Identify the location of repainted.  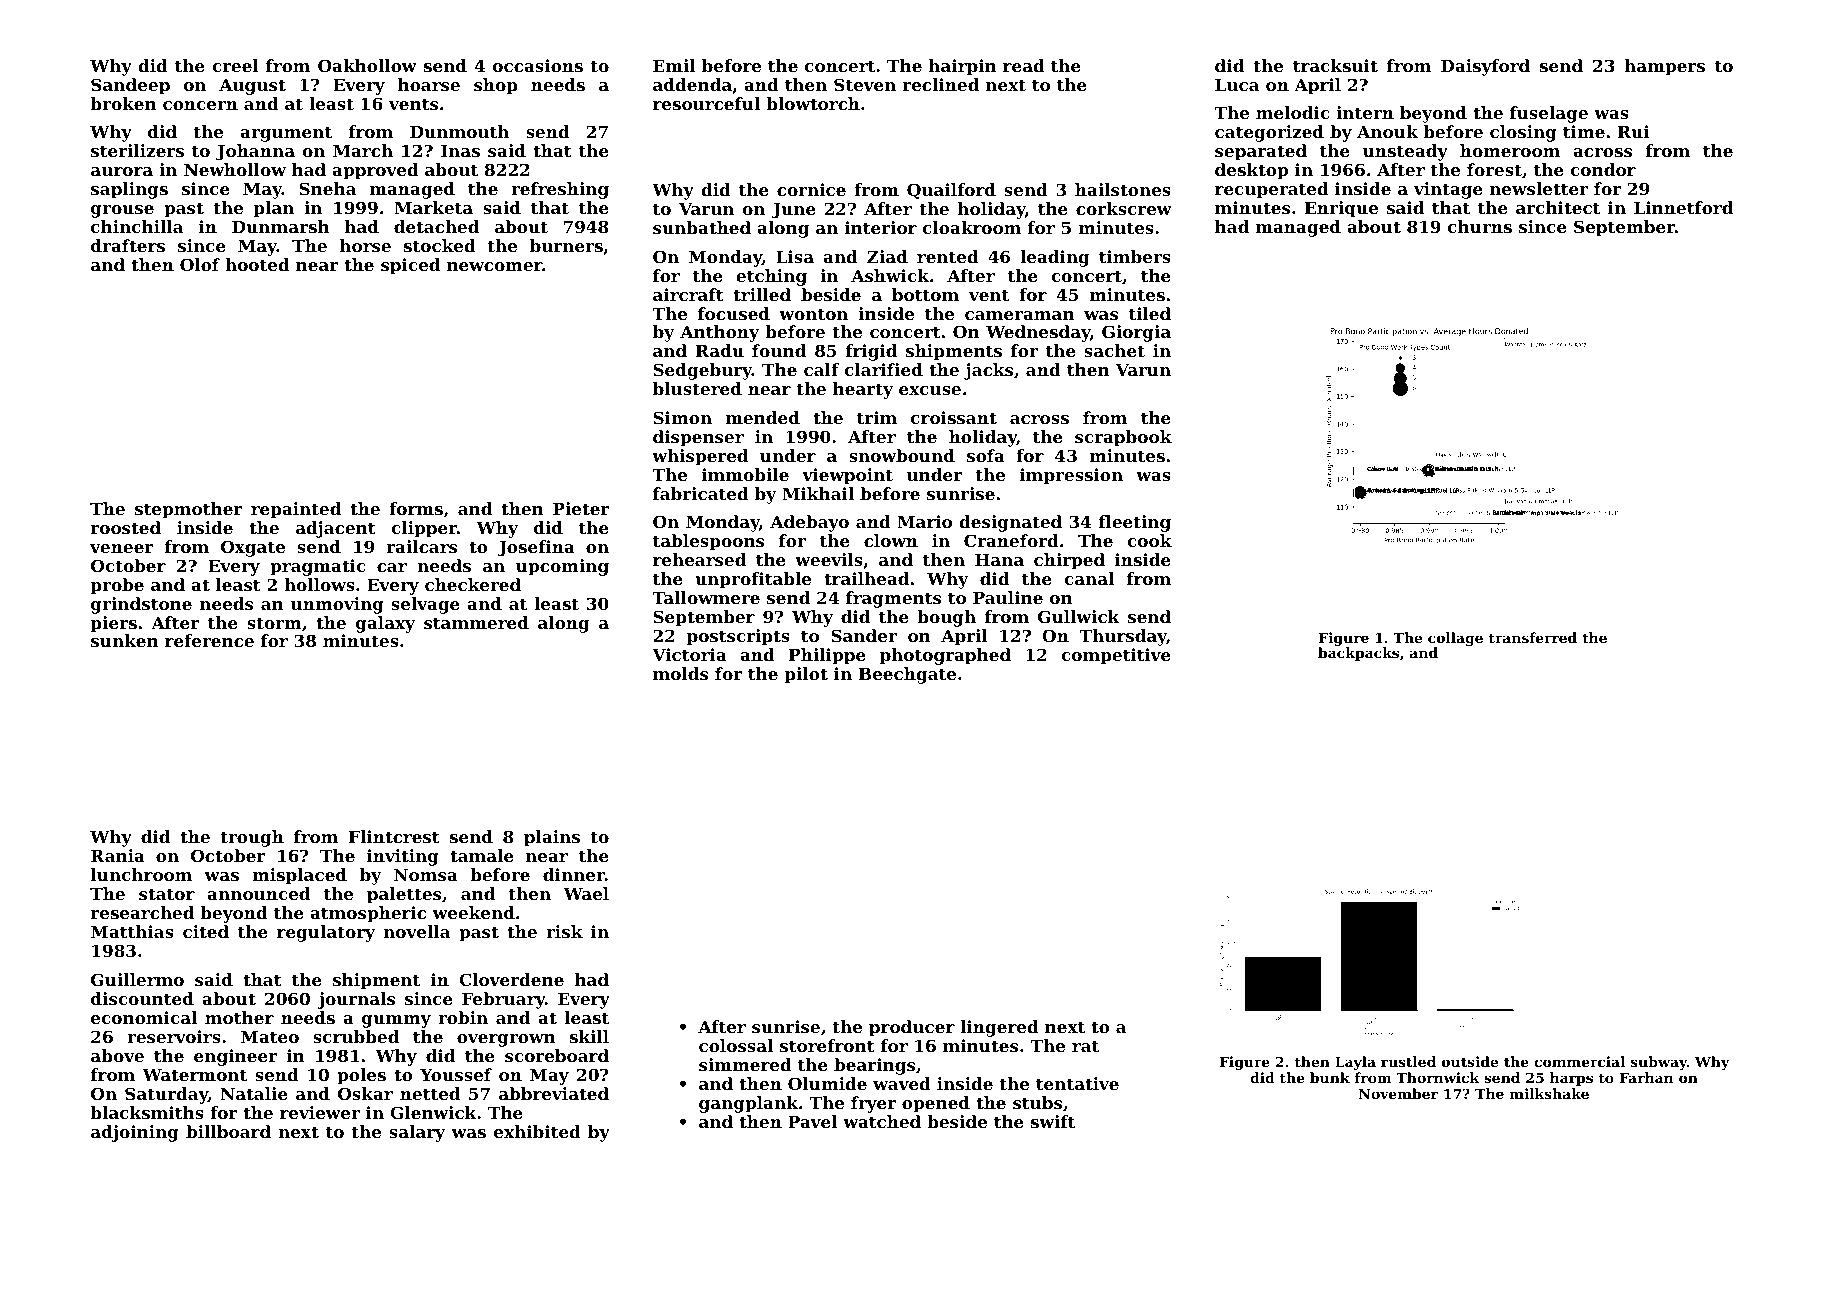
(296, 510).
